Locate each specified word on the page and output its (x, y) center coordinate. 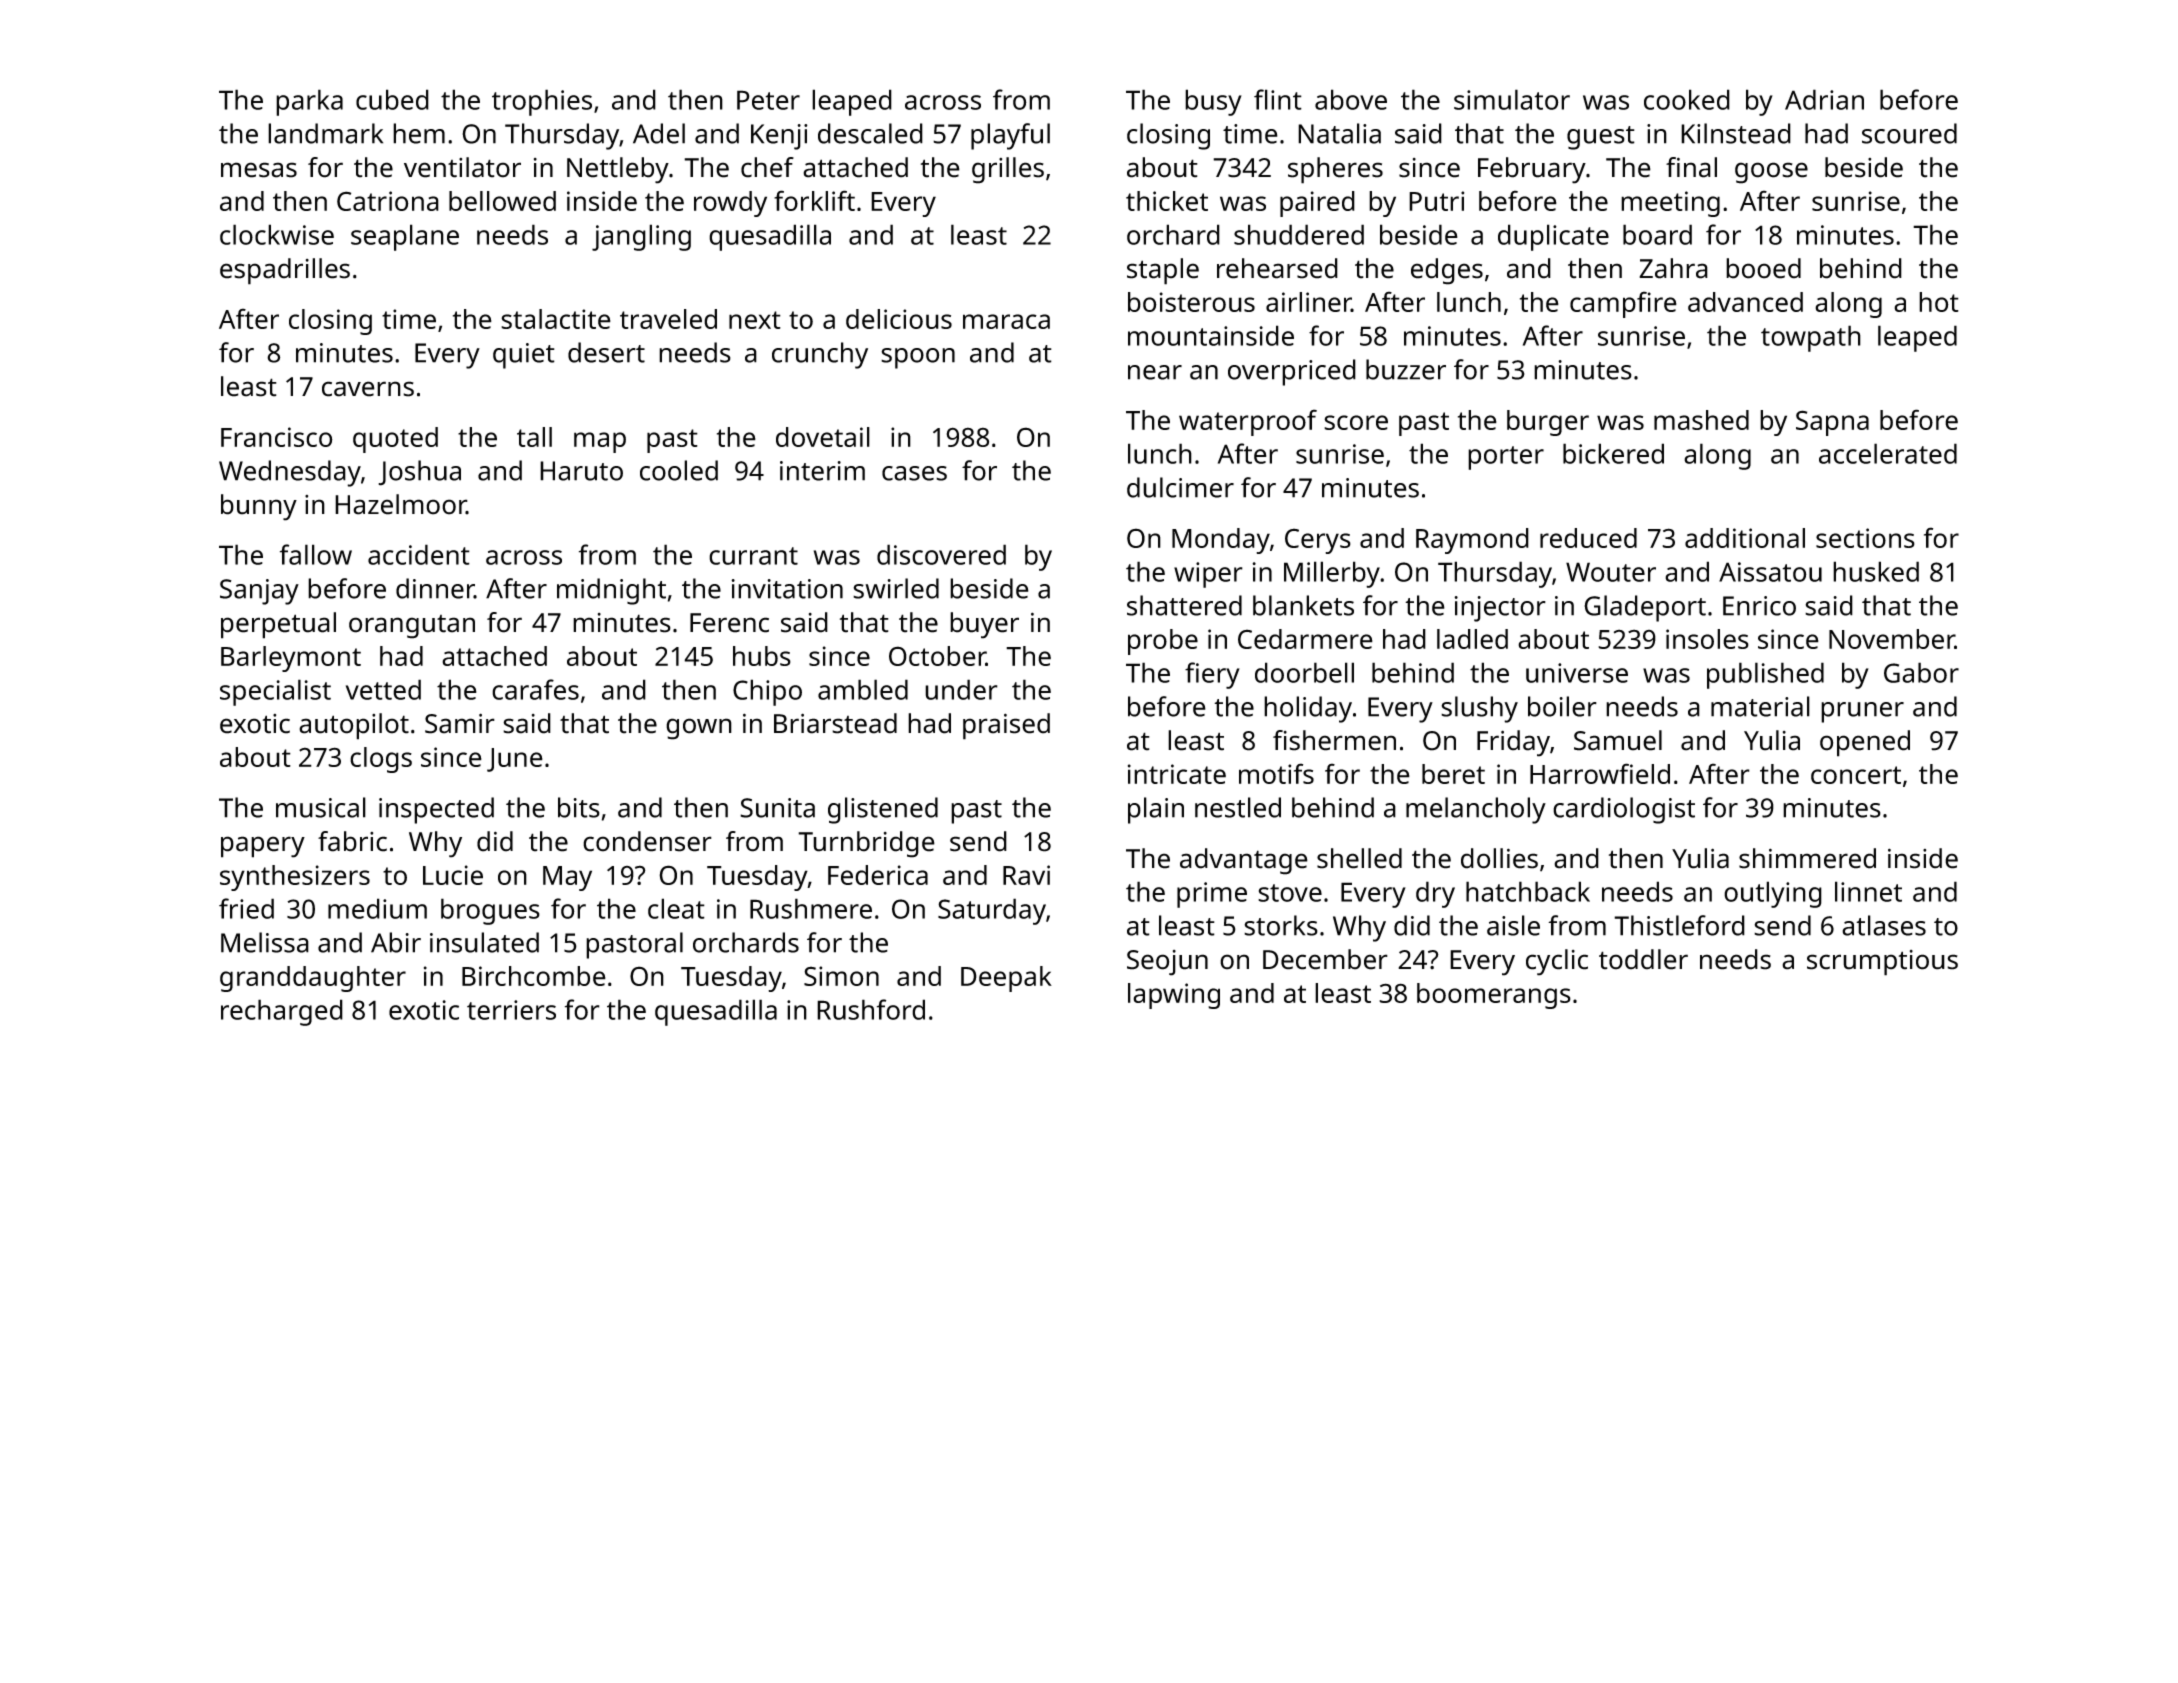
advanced (1745, 302)
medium (377, 908)
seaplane (405, 237)
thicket (1167, 201)
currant (753, 556)
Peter (768, 100)
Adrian (1824, 99)
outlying (1773, 894)
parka (309, 102)
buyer (984, 625)
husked (1876, 571)
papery (263, 847)
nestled (1238, 807)
